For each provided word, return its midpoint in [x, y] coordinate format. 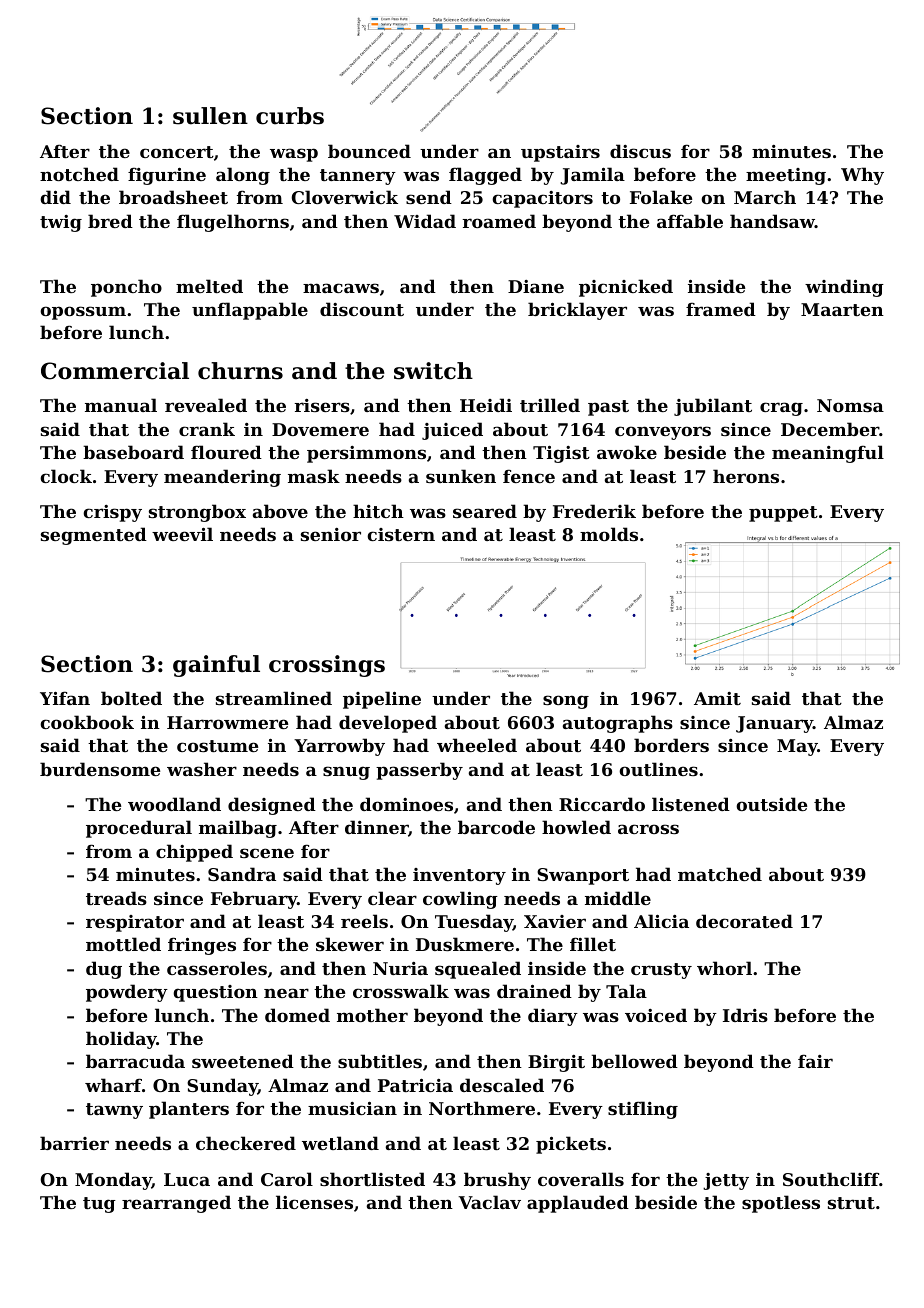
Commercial [115, 371]
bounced [369, 151]
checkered [246, 1143]
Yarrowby [339, 747]
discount [362, 309]
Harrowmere [227, 722]
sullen [210, 116]
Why [862, 176]
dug [104, 970]
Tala [626, 991]
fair [815, 1061]
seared [485, 511]
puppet [783, 514]
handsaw [772, 221]
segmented [94, 536]
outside [771, 804]
